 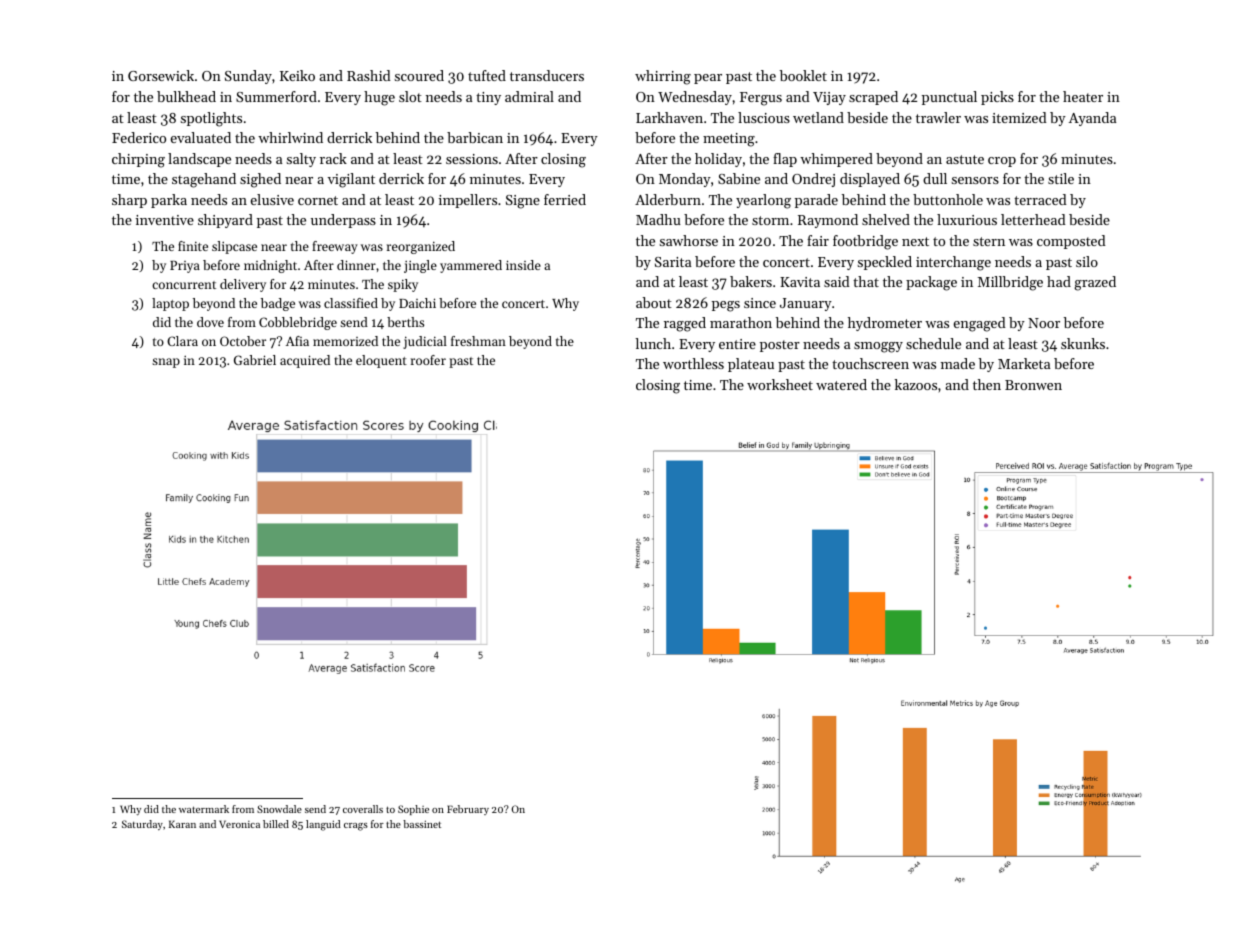 What do you see at coordinates (279, 809) in the screenshot?
I see `Snowdale` at bounding box center [279, 809].
